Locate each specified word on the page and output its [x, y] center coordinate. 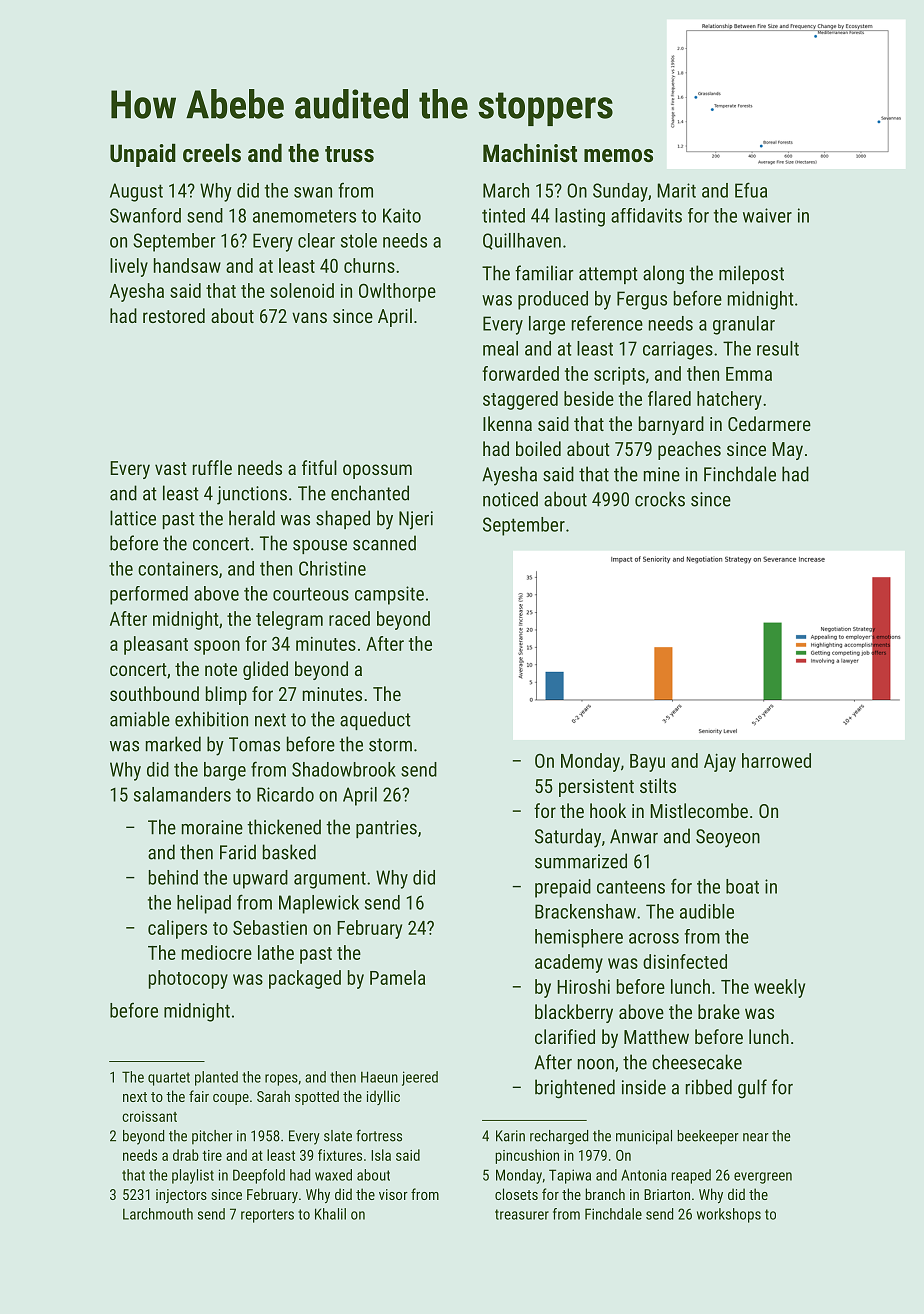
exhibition [211, 719]
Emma [749, 374]
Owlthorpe [397, 292]
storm [390, 745]
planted [216, 1078]
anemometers [304, 216]
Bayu [647, 763]
